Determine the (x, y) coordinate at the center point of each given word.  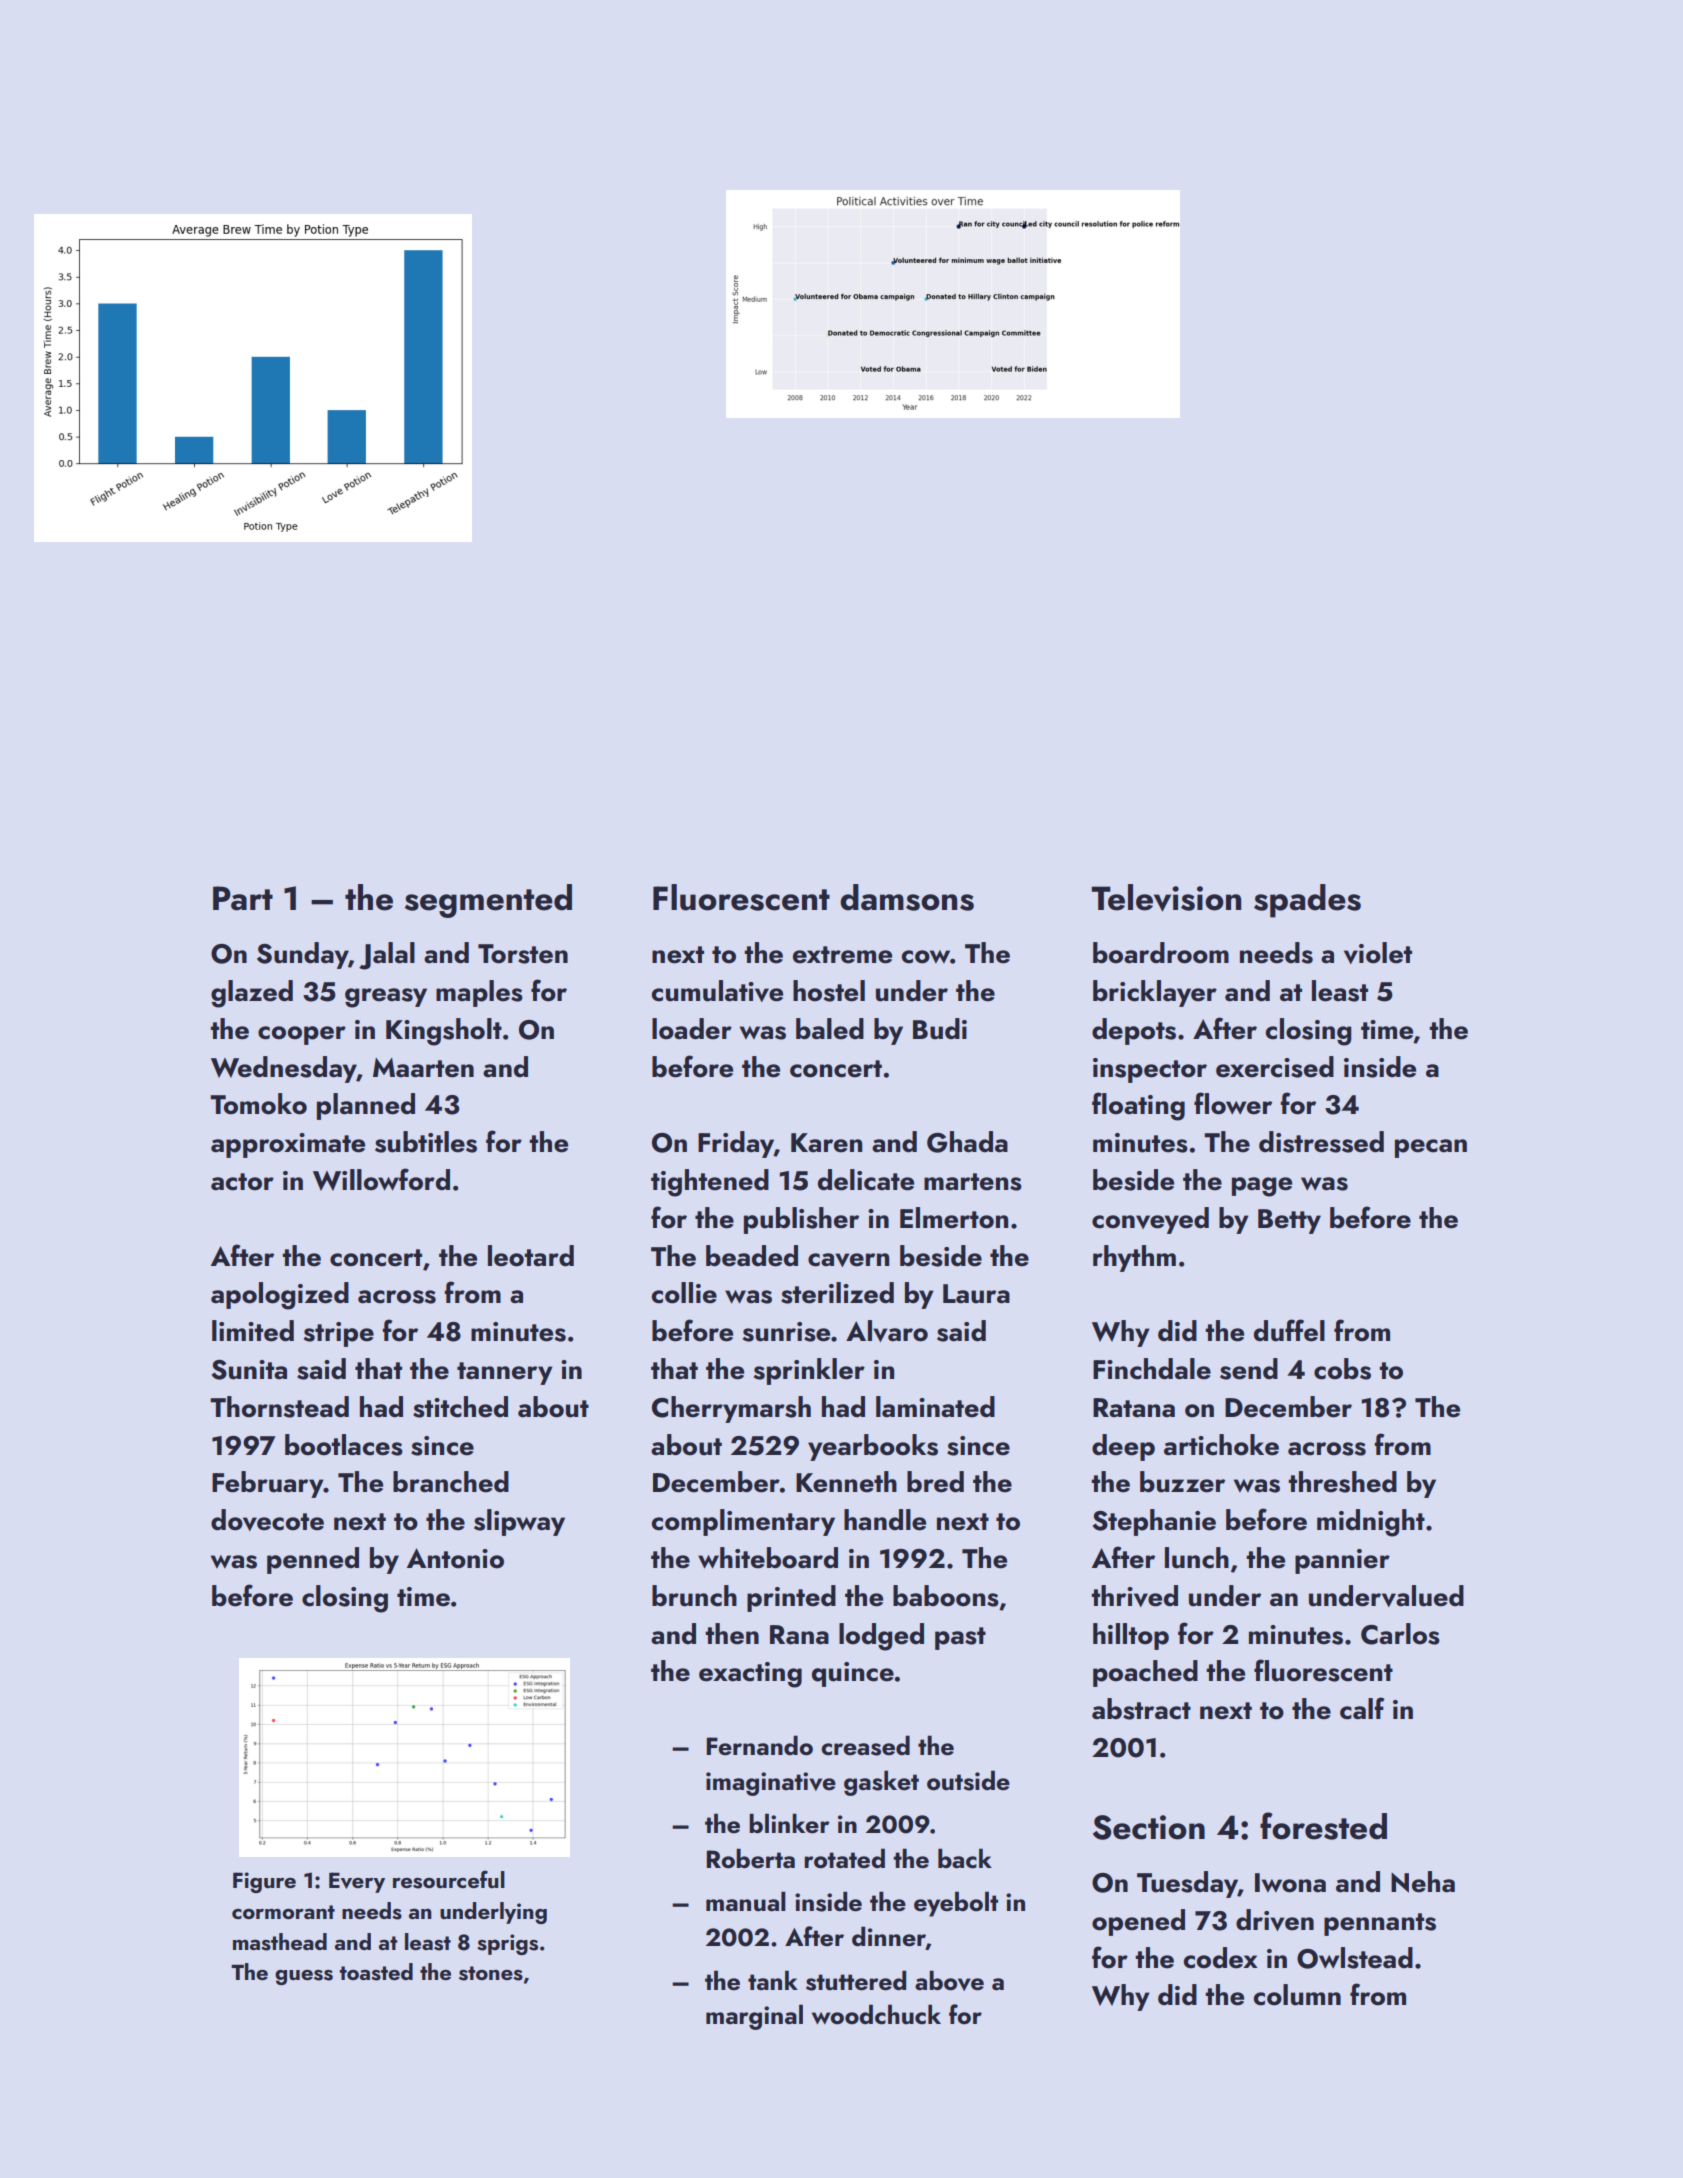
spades (1307, 901)
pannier (1342, 1561)
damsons (907, 897)
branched (451, 1482)
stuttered (856, 1980)
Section (1149, 1827)
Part (243, 898)
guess (304, 1977)
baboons (946, 1596)
